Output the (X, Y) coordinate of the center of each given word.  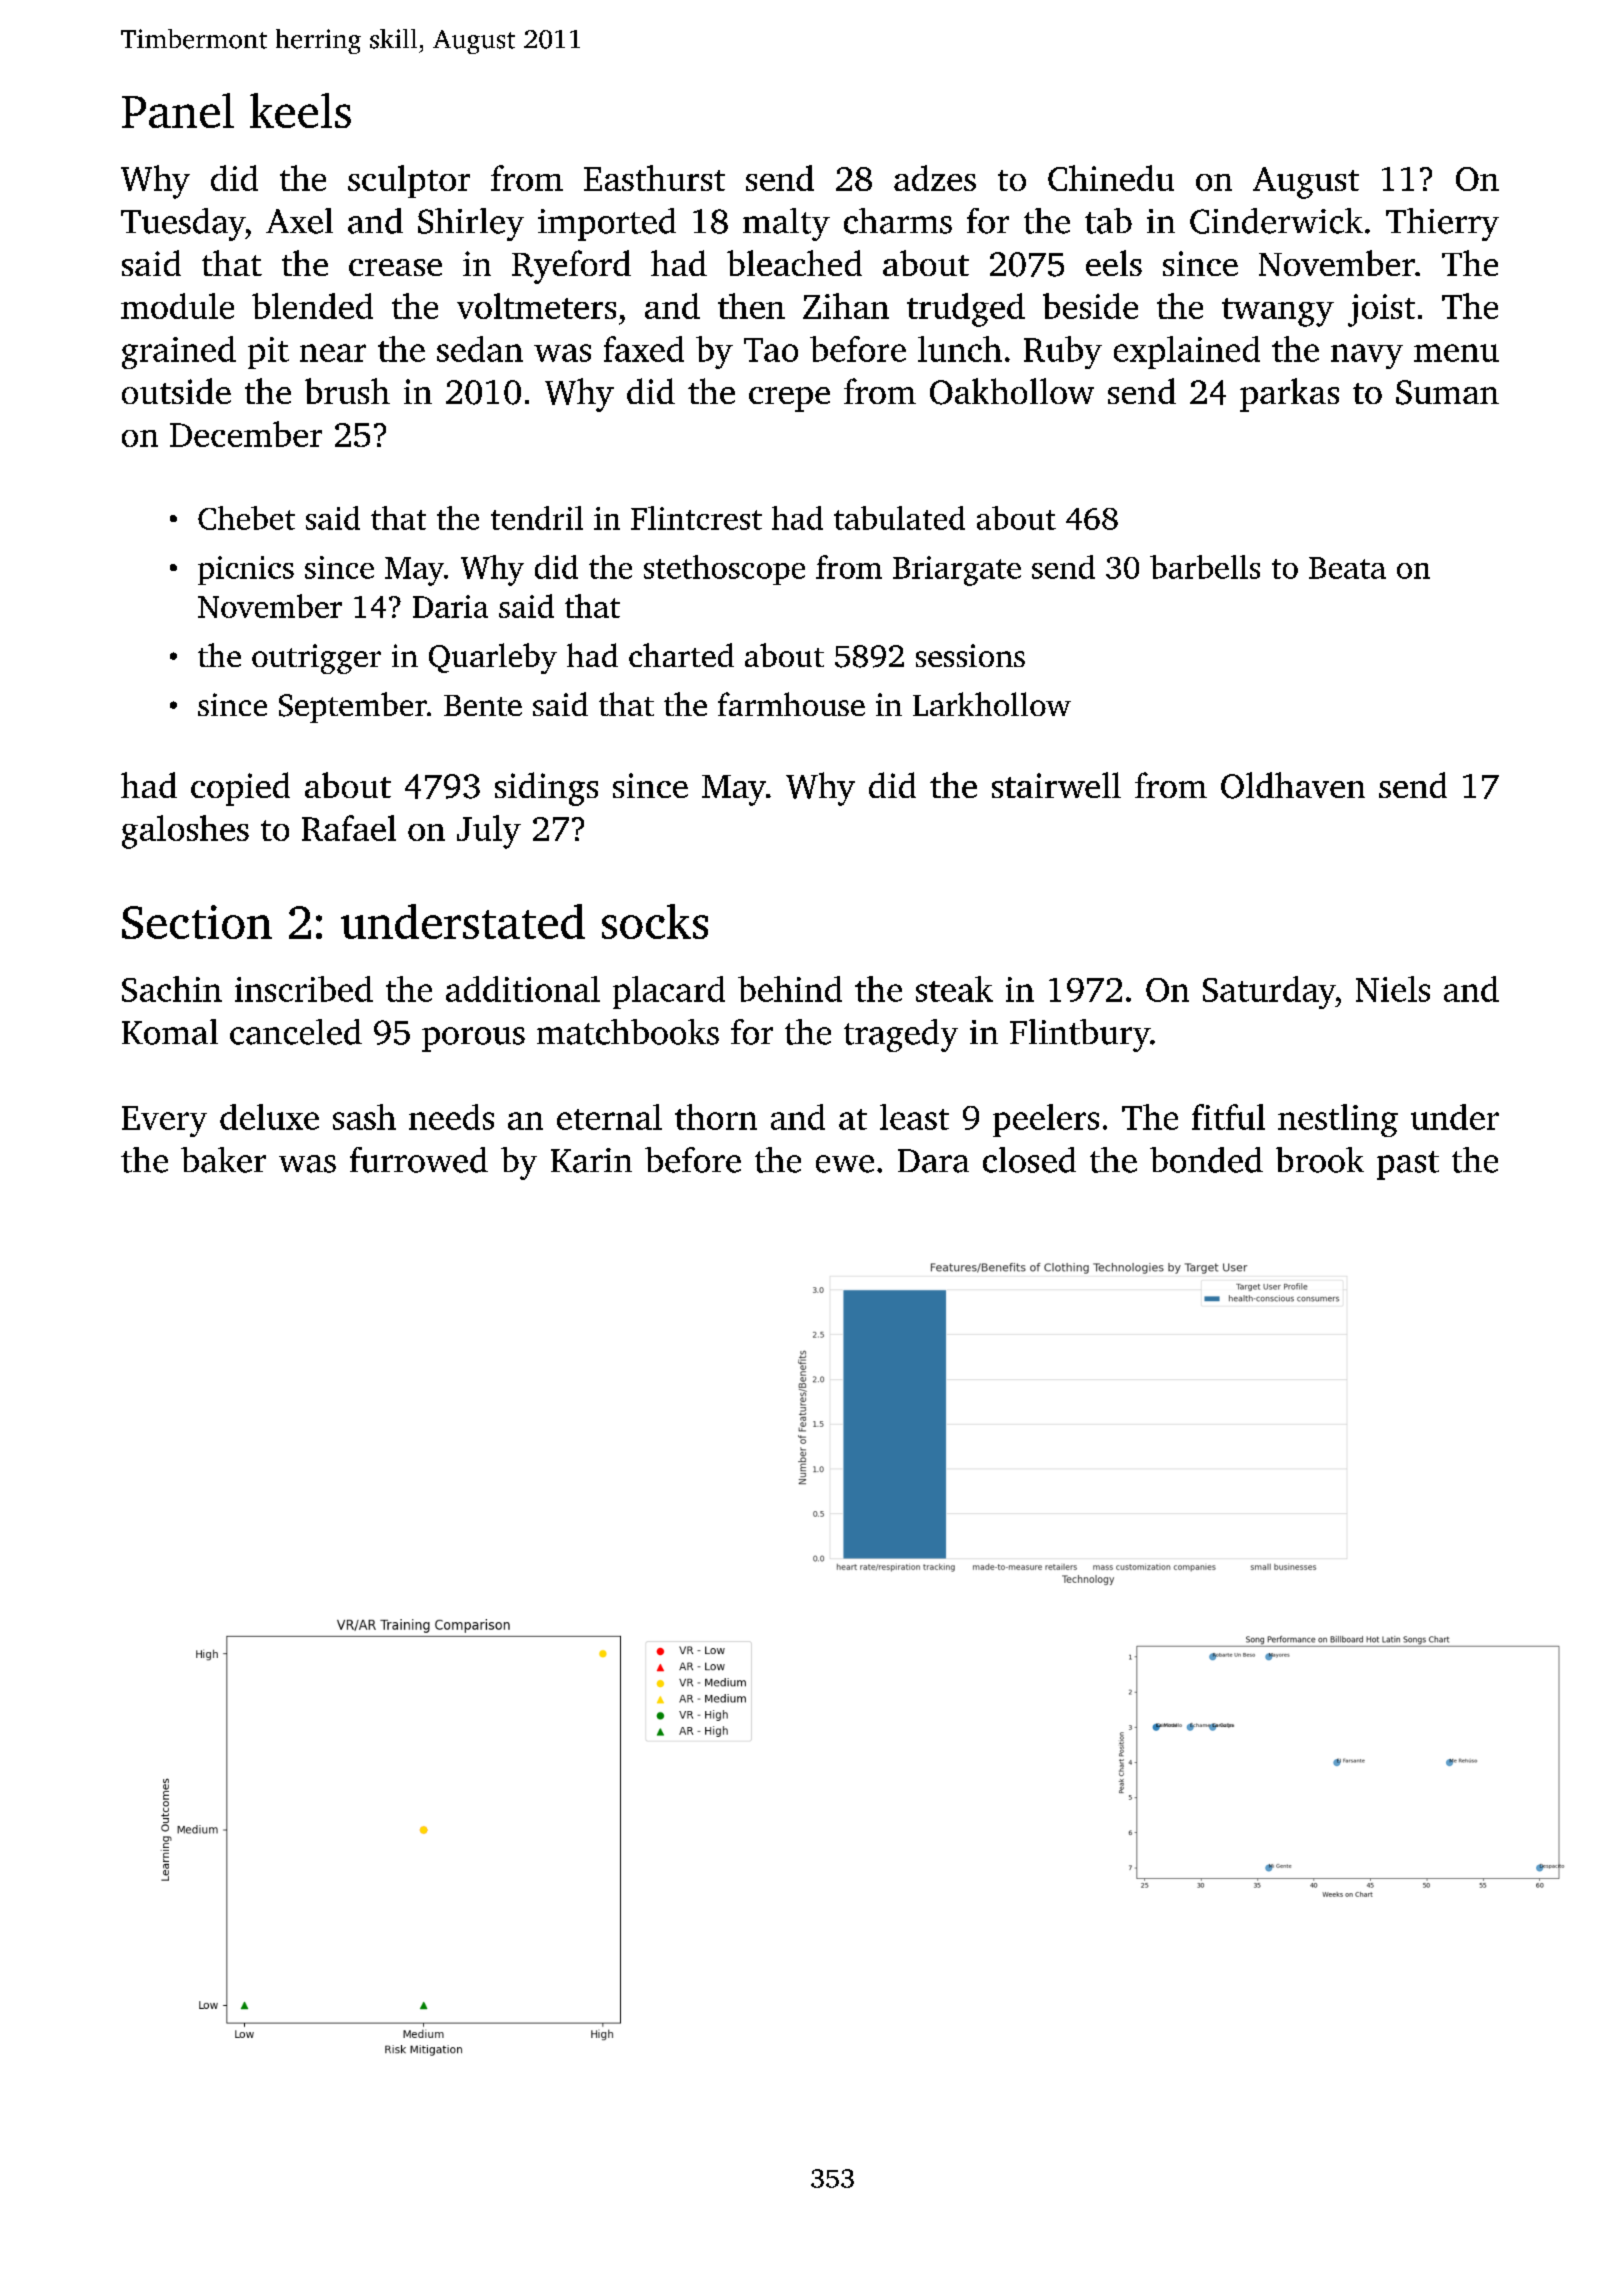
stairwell (1056, 785)
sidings (546, 789)
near (333, 353)
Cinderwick (1276, 221)
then (751, 306)
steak (954, 989)
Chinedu (1111, 178)
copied (240, 789)
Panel (178, 110)
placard (669, 992)
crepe (789, 399)
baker (223, 1160)
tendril (537, 518)
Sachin (172, 989)
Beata (1347, 568)
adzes (935, 178)
